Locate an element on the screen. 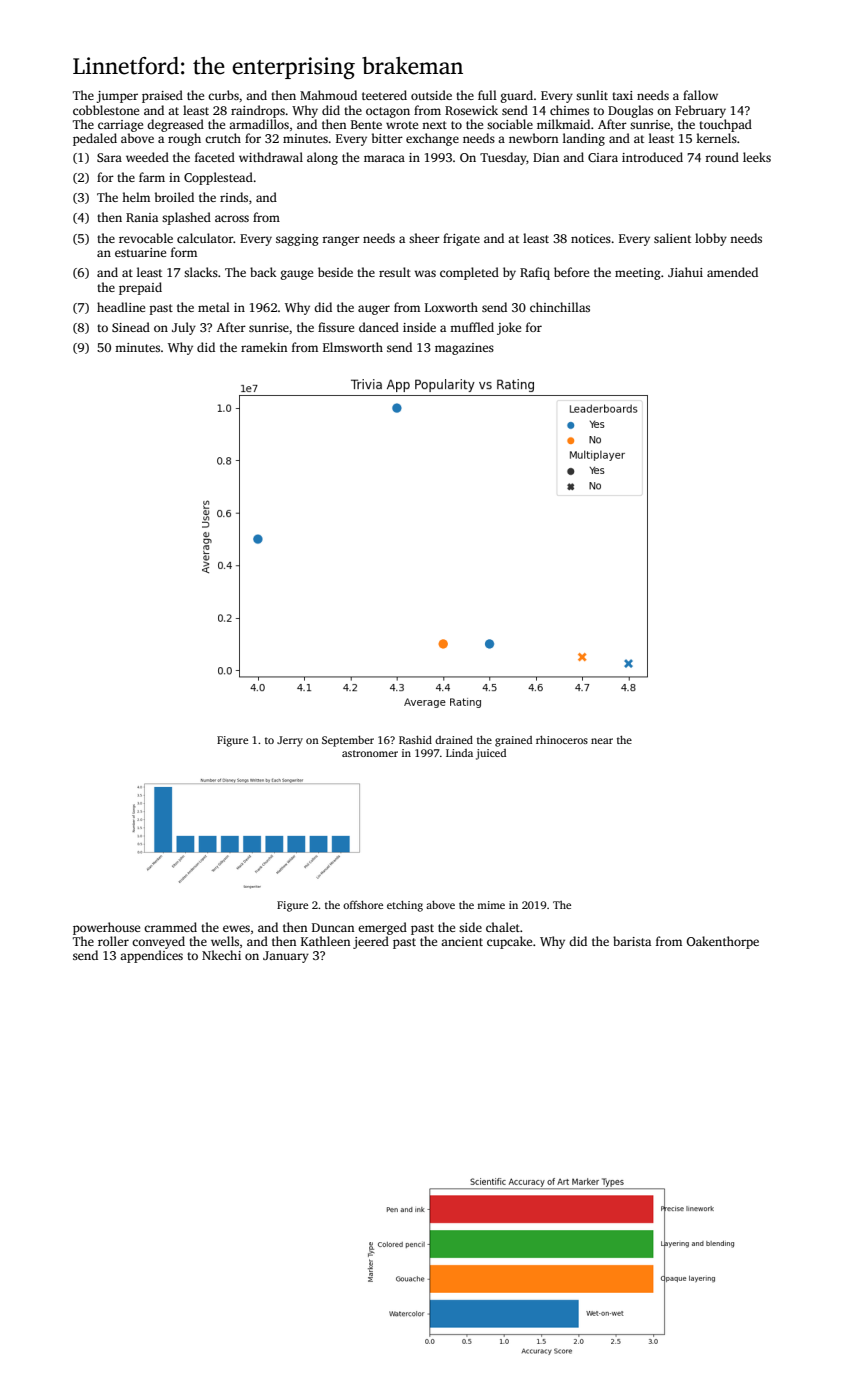  Rosewick is located at coordinates (471, 110).
